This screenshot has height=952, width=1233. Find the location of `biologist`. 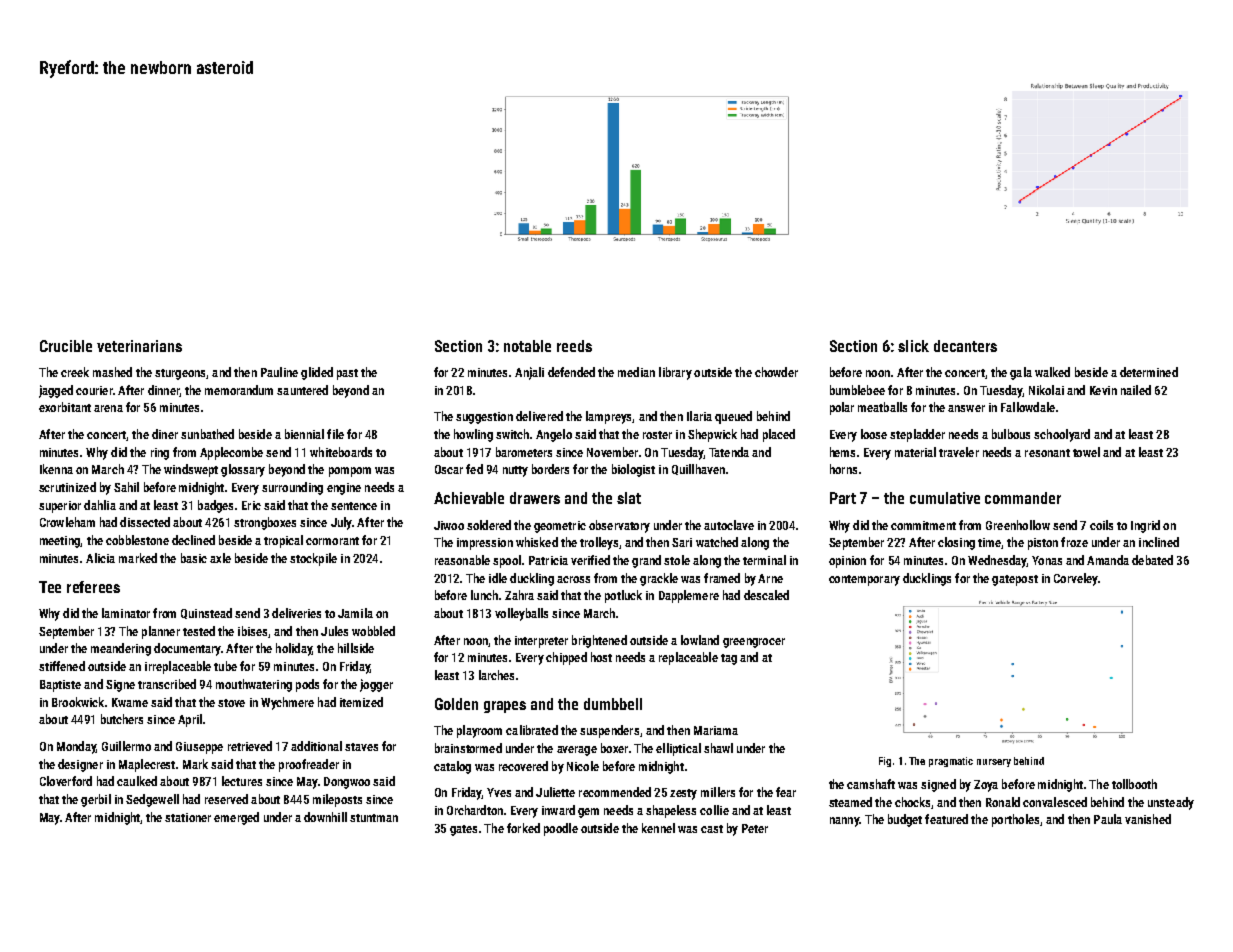

biologist is located at coordinates (633, 470).
